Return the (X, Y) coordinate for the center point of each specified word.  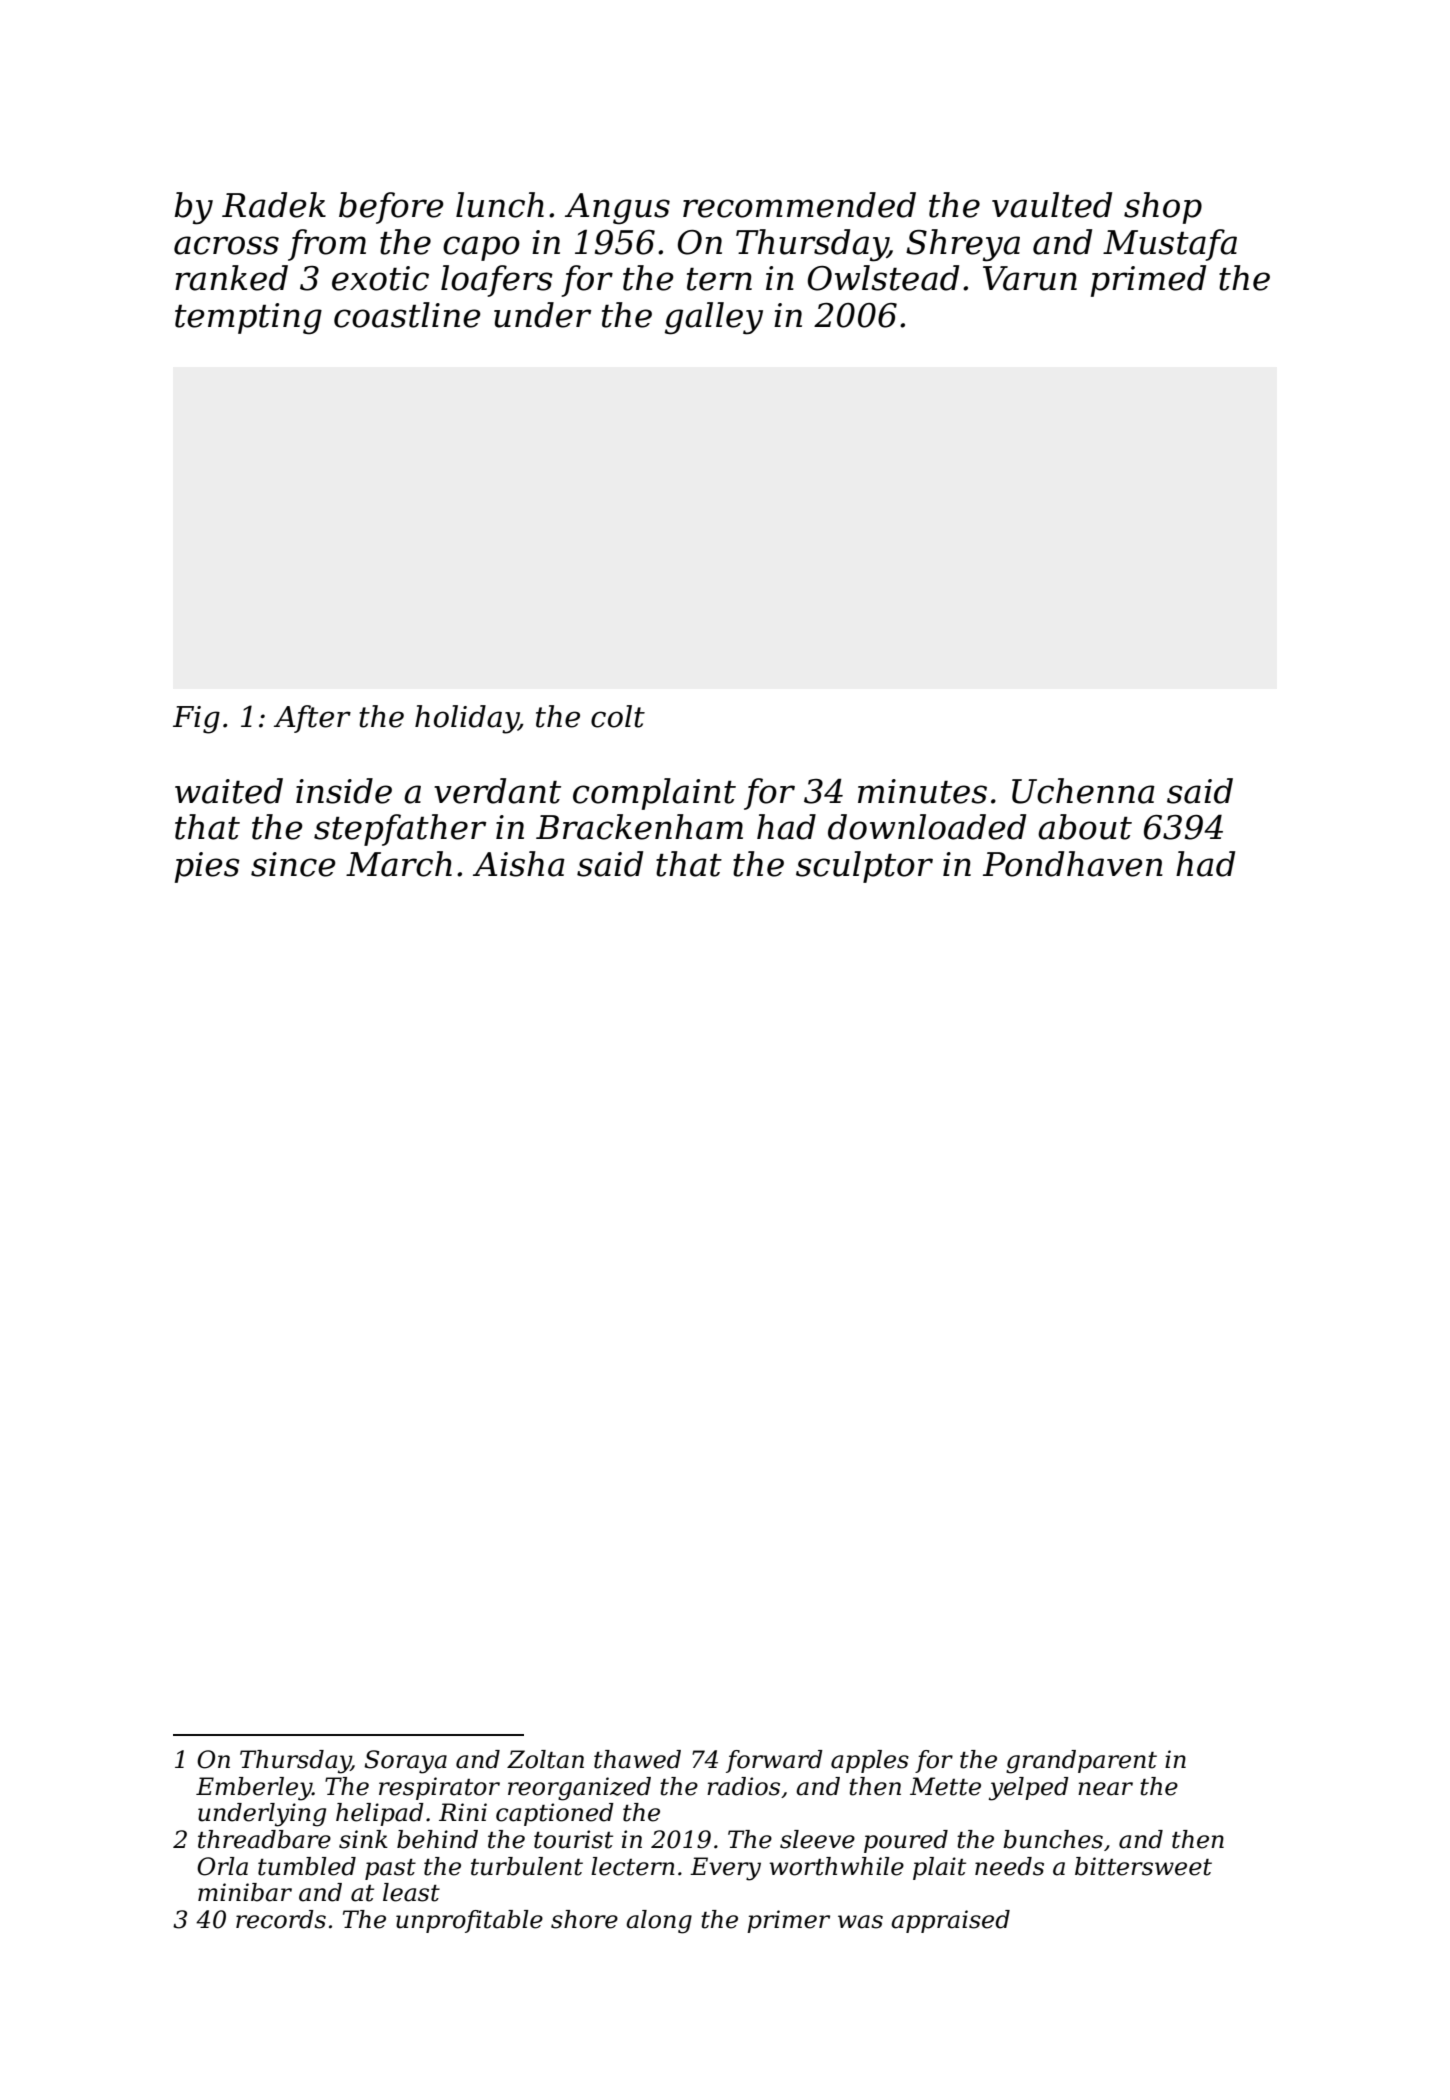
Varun (1030, 278)
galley (714, 318)
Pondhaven (1073, 864)
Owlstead (883, 278)
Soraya (405, 1762)
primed (1148, 281)
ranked (231, 278)
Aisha (519, 864)
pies (207, 867)
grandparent (1081, 1762)
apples (870, 1761)
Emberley (254, 1789)
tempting (248, 319)
